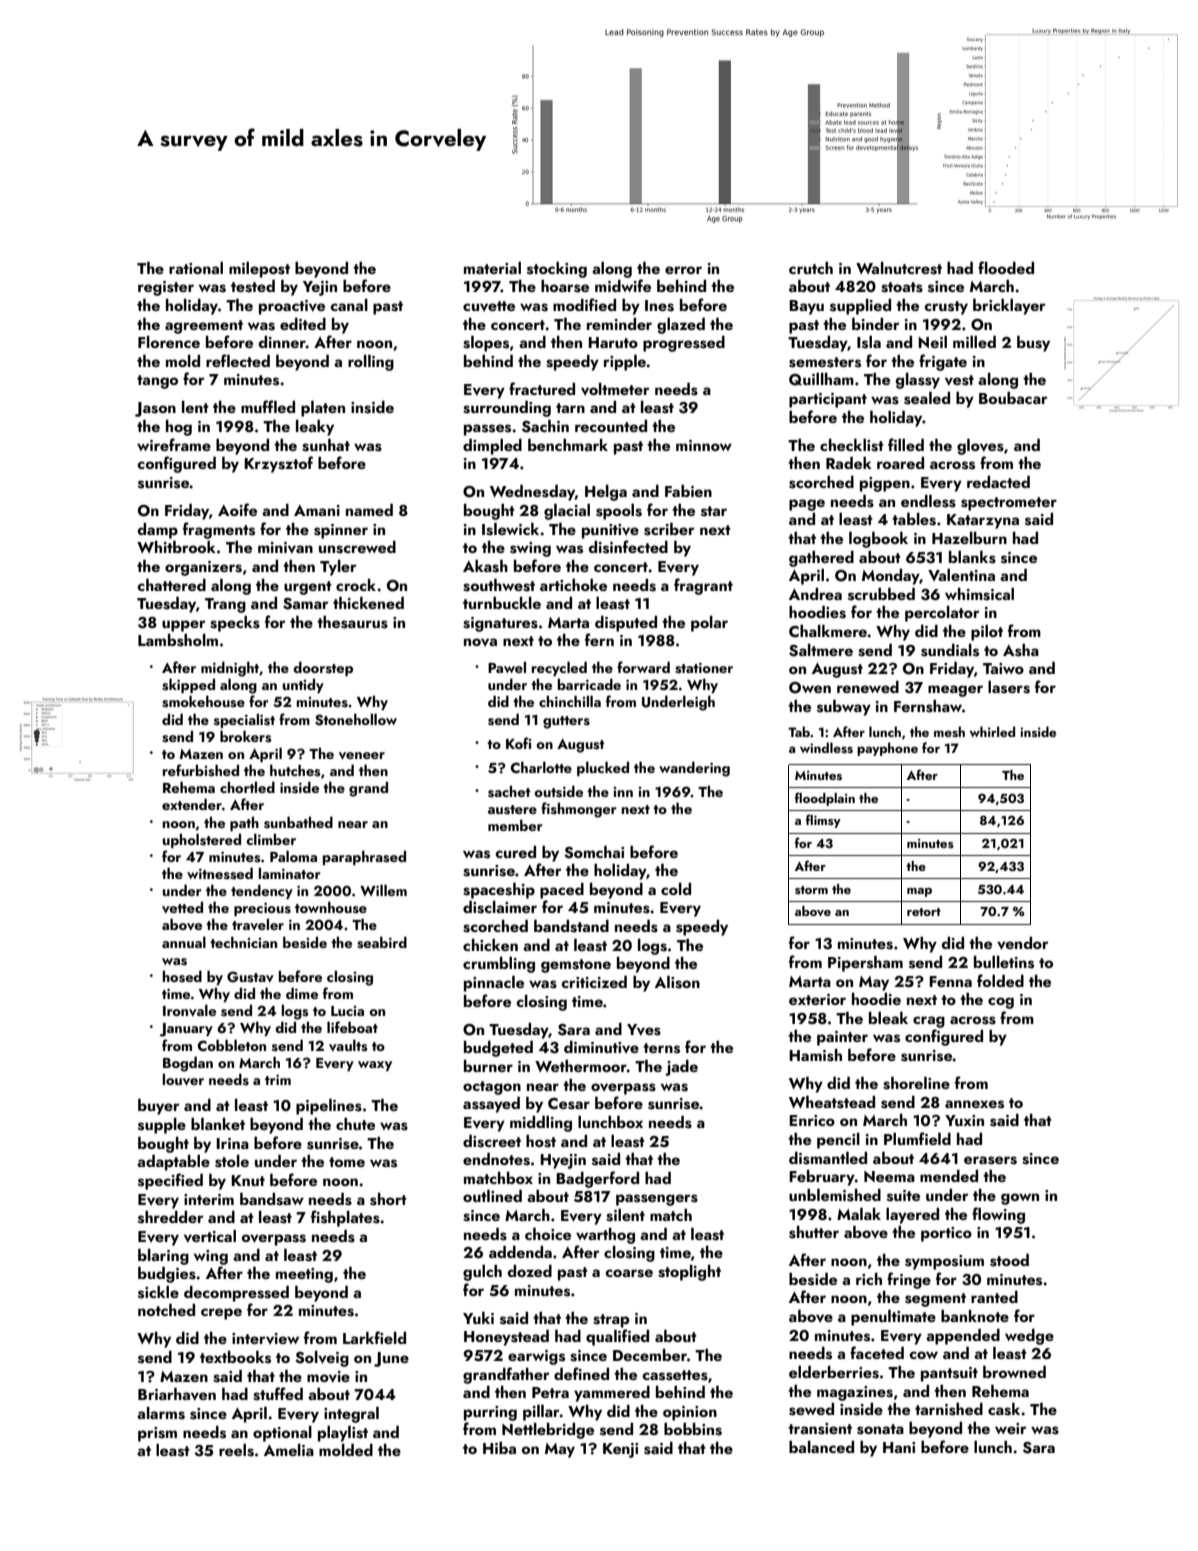 This page has width=1198, height=1551. I want to click on bulletins, so click(1004, 962).
